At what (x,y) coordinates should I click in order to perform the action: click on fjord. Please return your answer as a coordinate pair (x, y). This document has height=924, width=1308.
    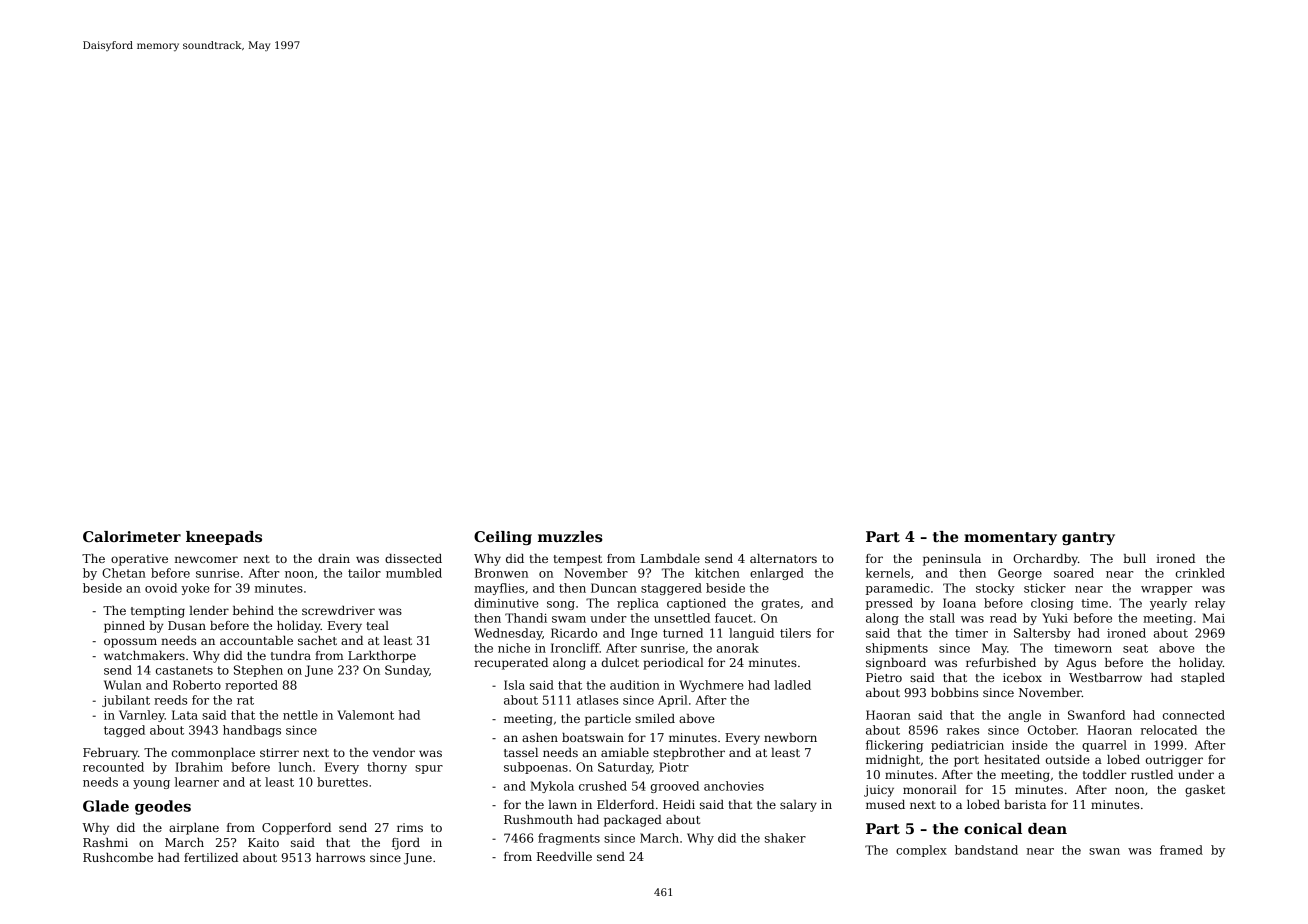
    Looking at the image, I should click on (406, 844).
